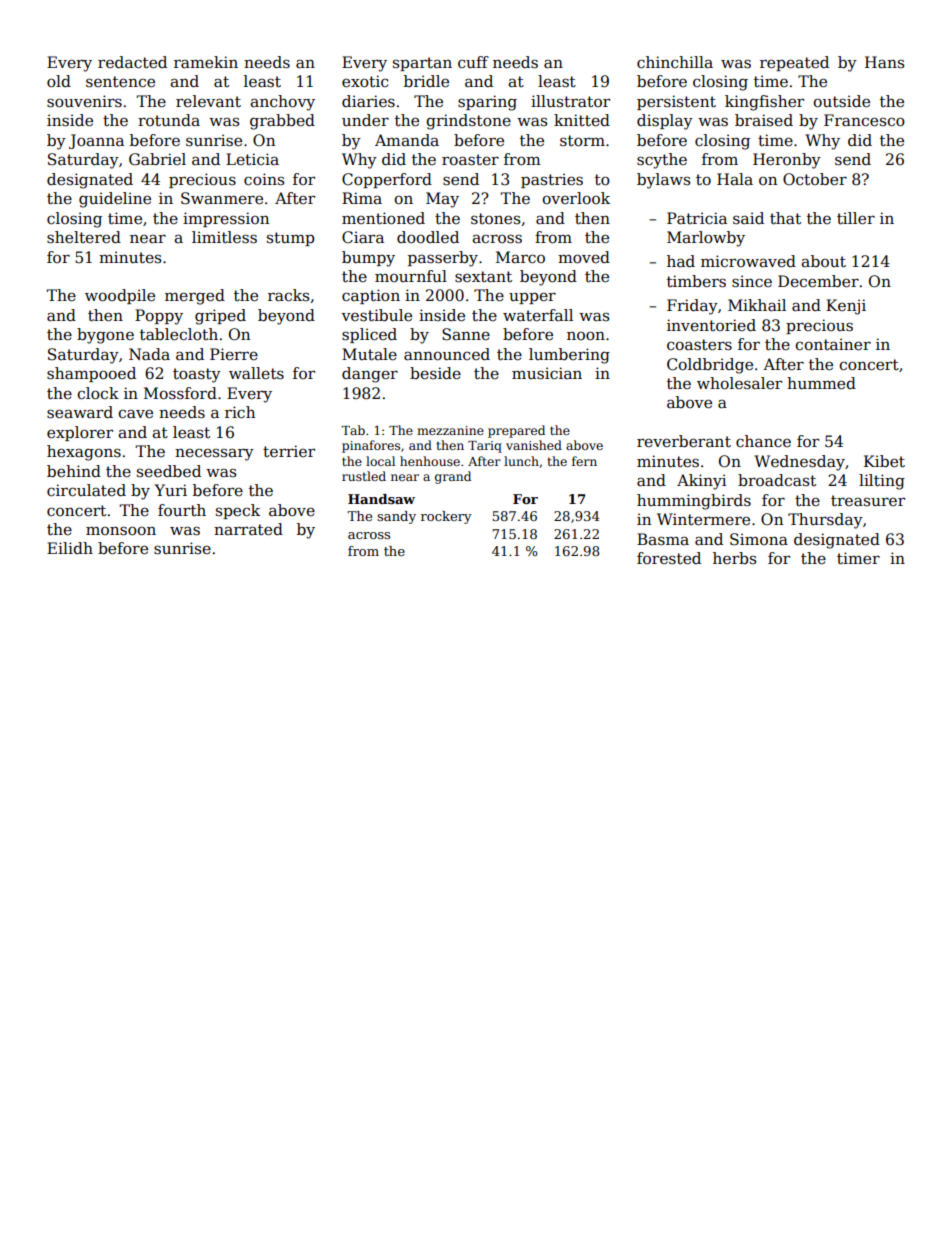  Describe the element at coordinates (121, 530) in the document. I see `monsoon` at that location.
